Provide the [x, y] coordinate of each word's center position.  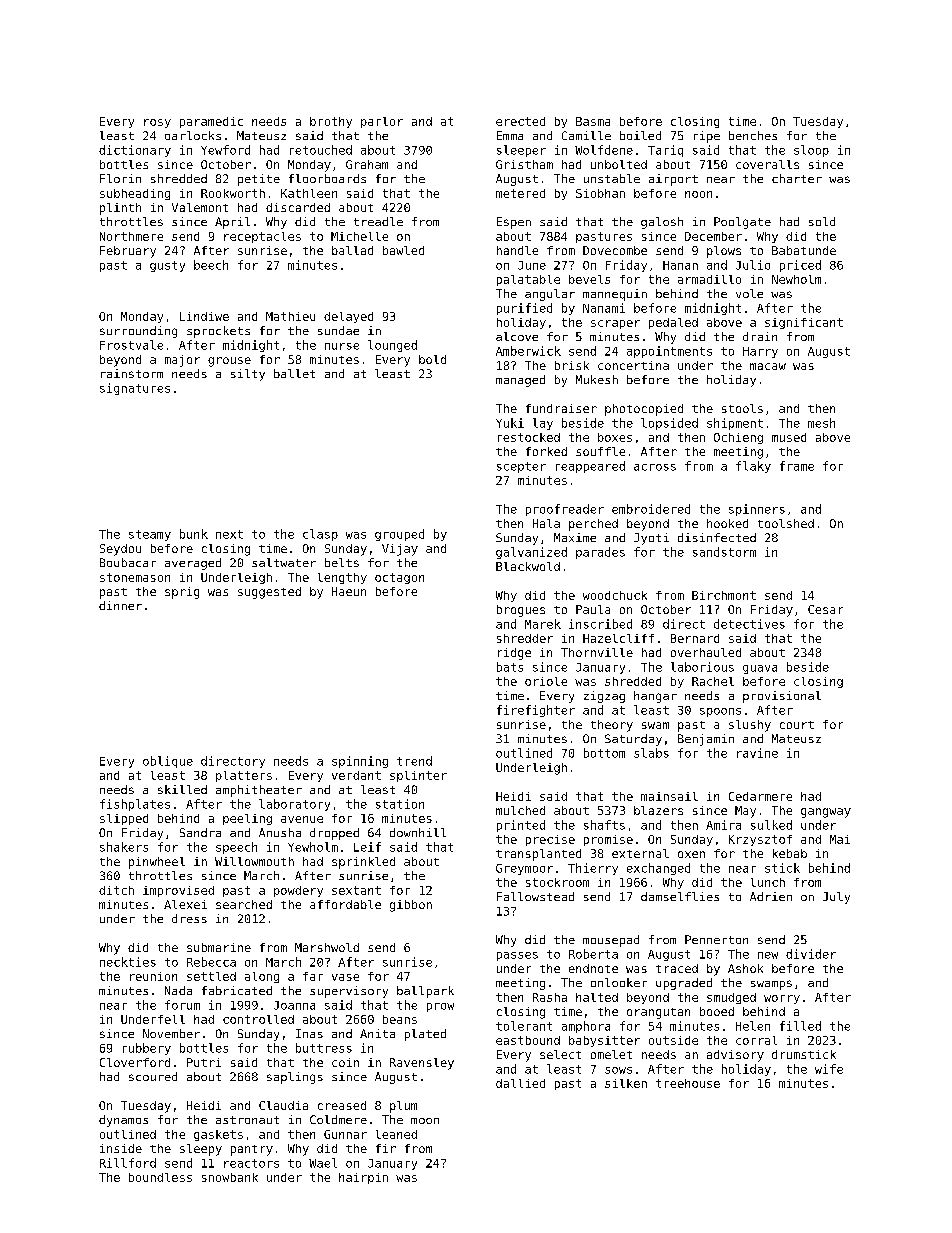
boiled [640, 135]
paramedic [211, 122]
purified [524, 309]
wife [829, 1069]
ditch [116, 890]
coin [345, 1062]
